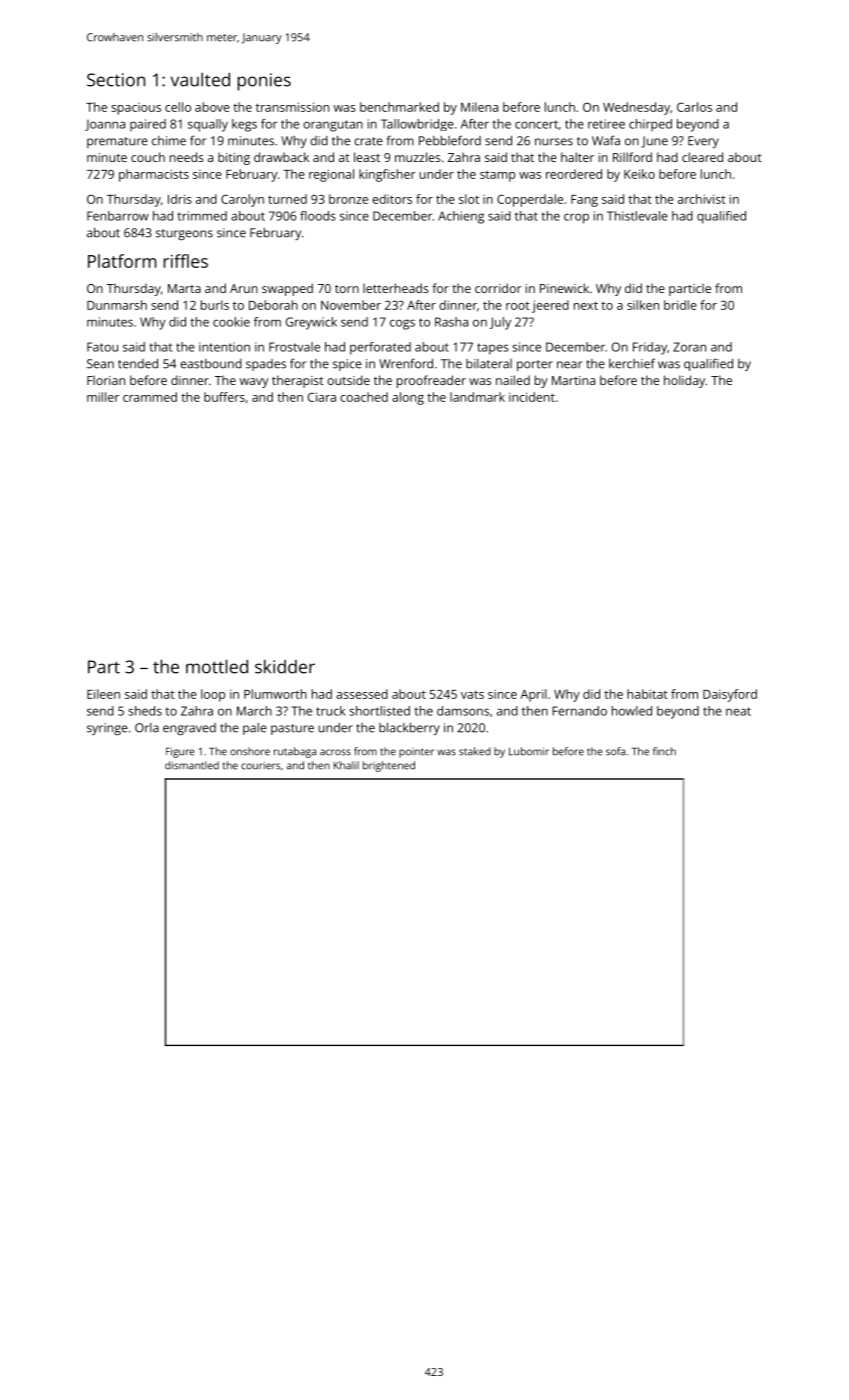 The image size is (849, 1400). Describe the element at coordinates (399, 107) in the page. I see `benchmarked` at that location.
